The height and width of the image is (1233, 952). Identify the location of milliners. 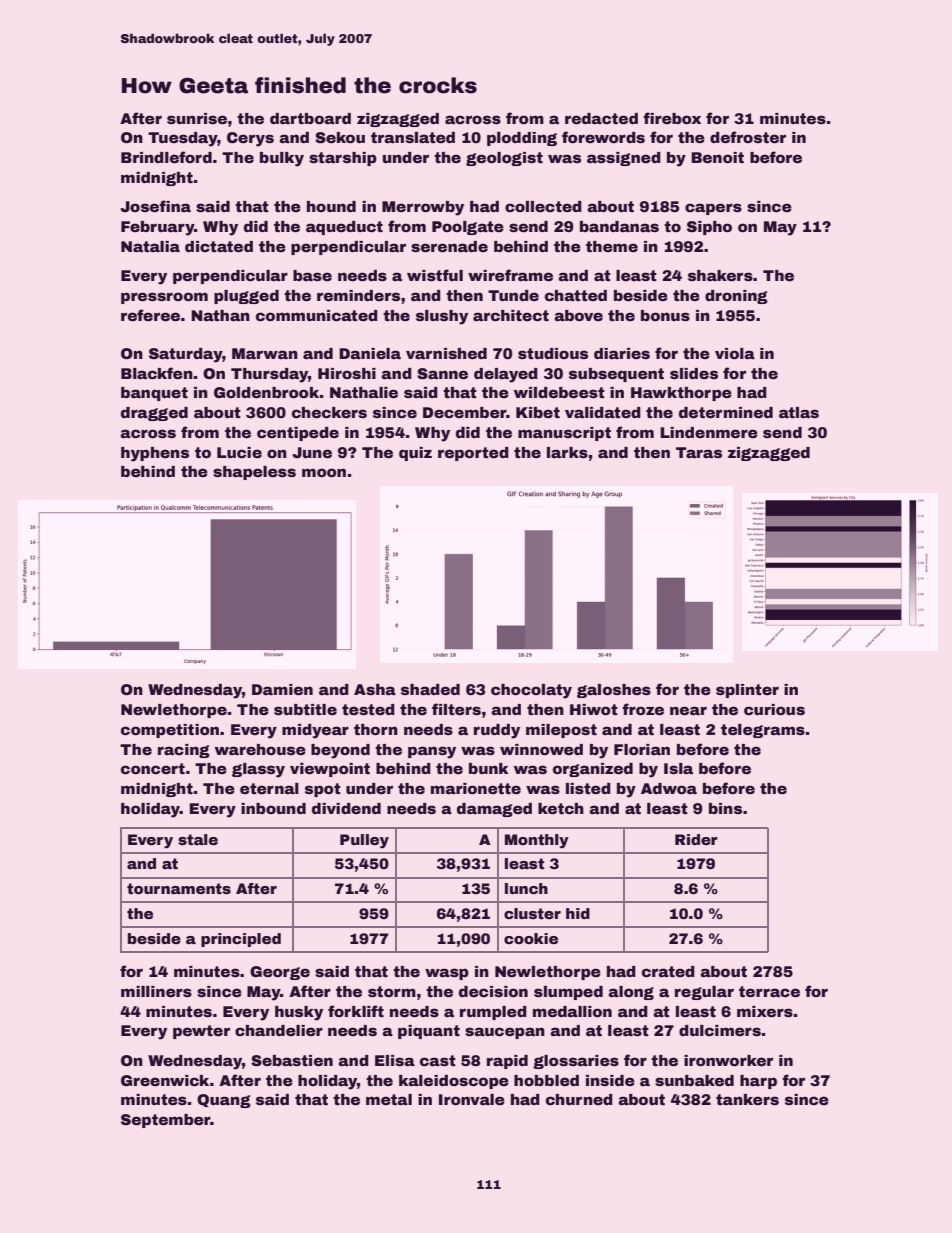
(156, 991).
